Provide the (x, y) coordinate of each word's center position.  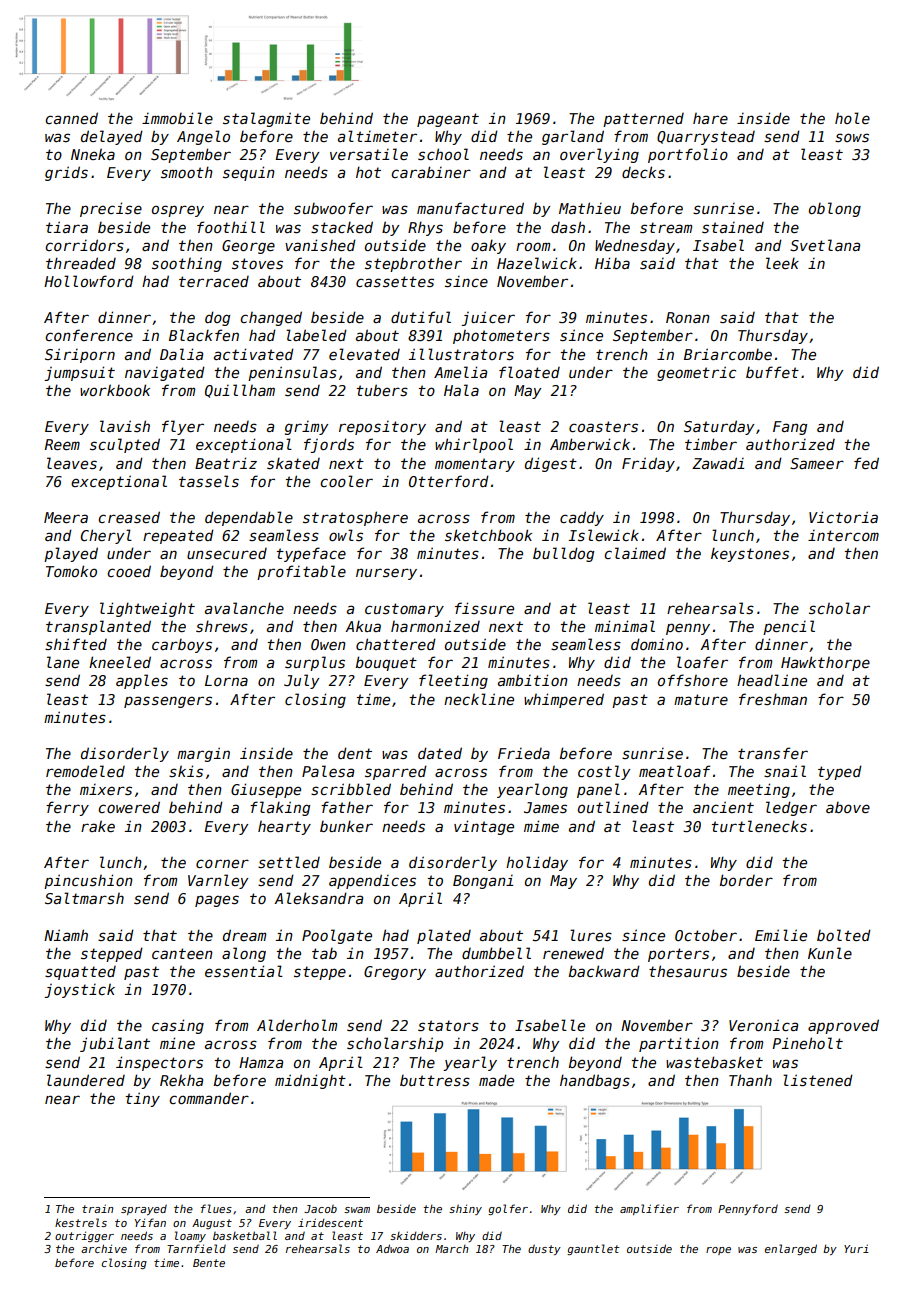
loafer (702, 662)
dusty (544, 1250)
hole (852, 118)
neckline (479, 699)
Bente (209, 1263)
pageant (448, 120)
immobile (177, 118)
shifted (76, 644)
